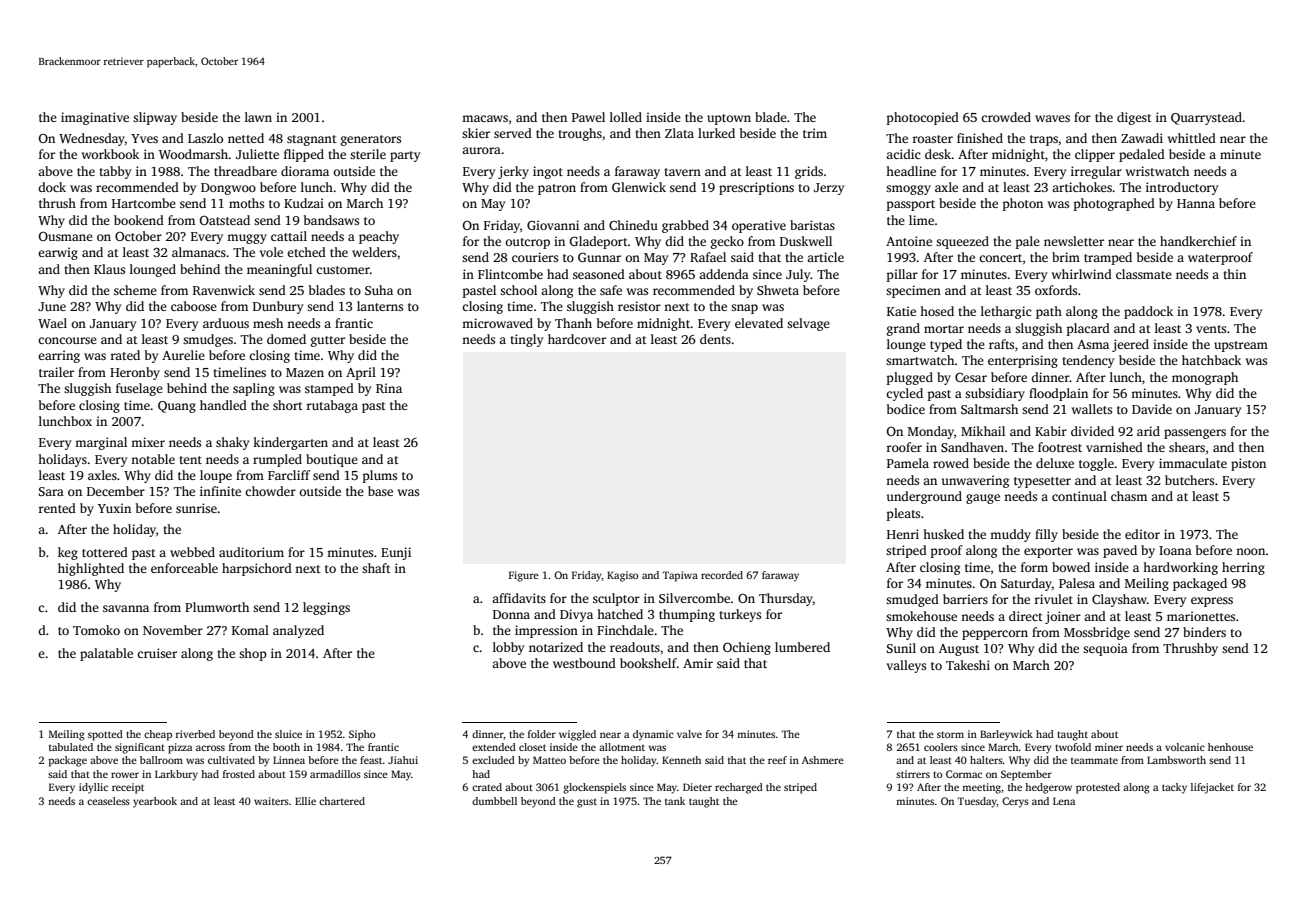 Image resolution: width=1308 pixels, height=924 pixels. What do you see at coordinates (1071, 567) in the screenshot?
I see `bowed` at bounding box center [1071, 567].
